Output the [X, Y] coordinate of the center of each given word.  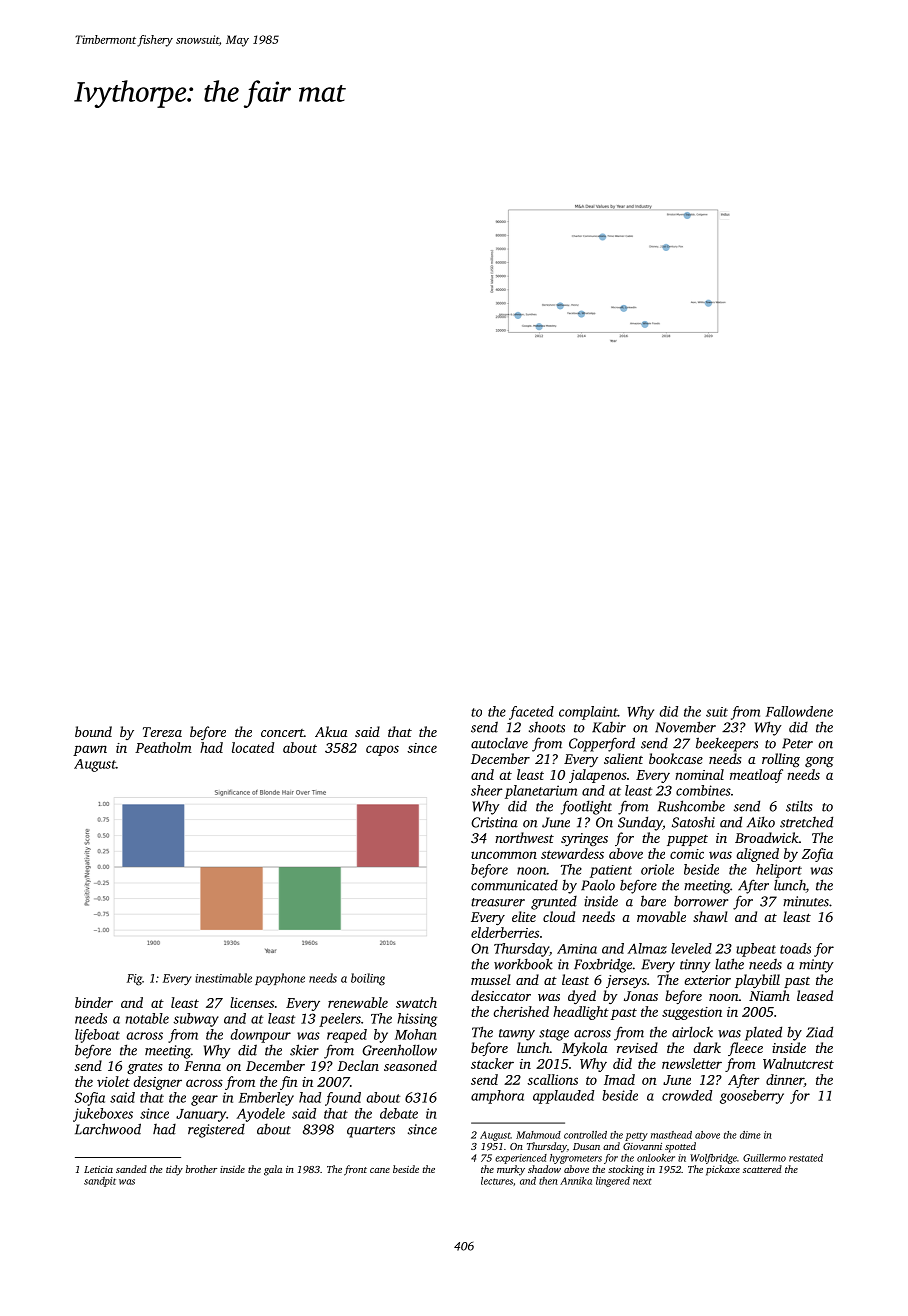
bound [93, 731]
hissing [417, 1020]
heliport [779, 871]
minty [816, 966]
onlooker [656, 1158]
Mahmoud [538, 1135]
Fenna [202, 1066]
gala [273, 1170]
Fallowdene [799, 711]
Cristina [494, 822]
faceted [531, 713]
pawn [90, 750]
